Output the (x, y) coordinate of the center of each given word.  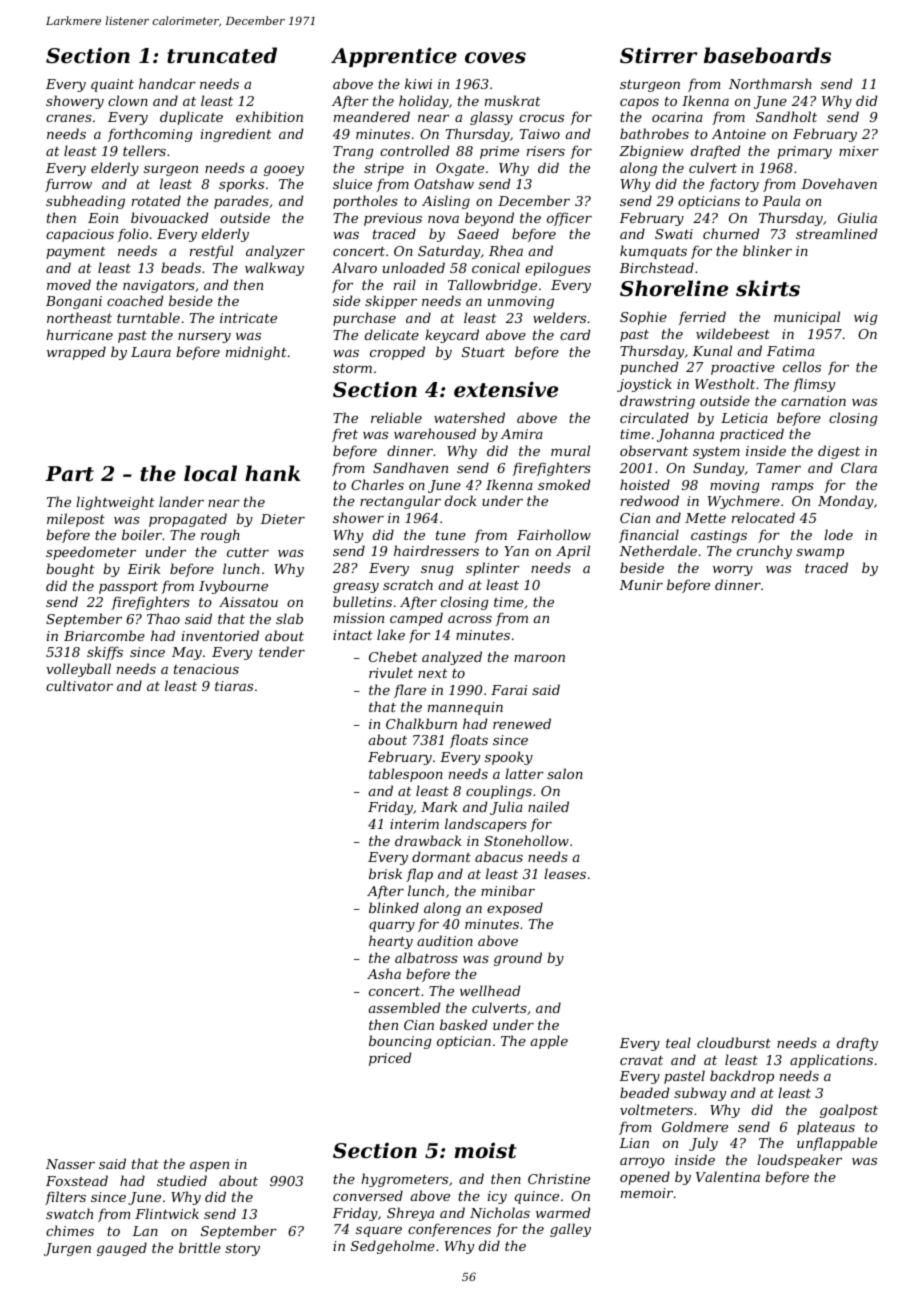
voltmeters (656, 1109)
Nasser (70, 1164)
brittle (200, 1247)
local (210, 473)
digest (839, 452)
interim (414, 824)
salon (565, 773)
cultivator (79, 685)
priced (390, 1059)
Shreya (410, 1214)
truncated (222, 55)
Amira (522, 434)
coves (495, 58)
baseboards (767, 55)
